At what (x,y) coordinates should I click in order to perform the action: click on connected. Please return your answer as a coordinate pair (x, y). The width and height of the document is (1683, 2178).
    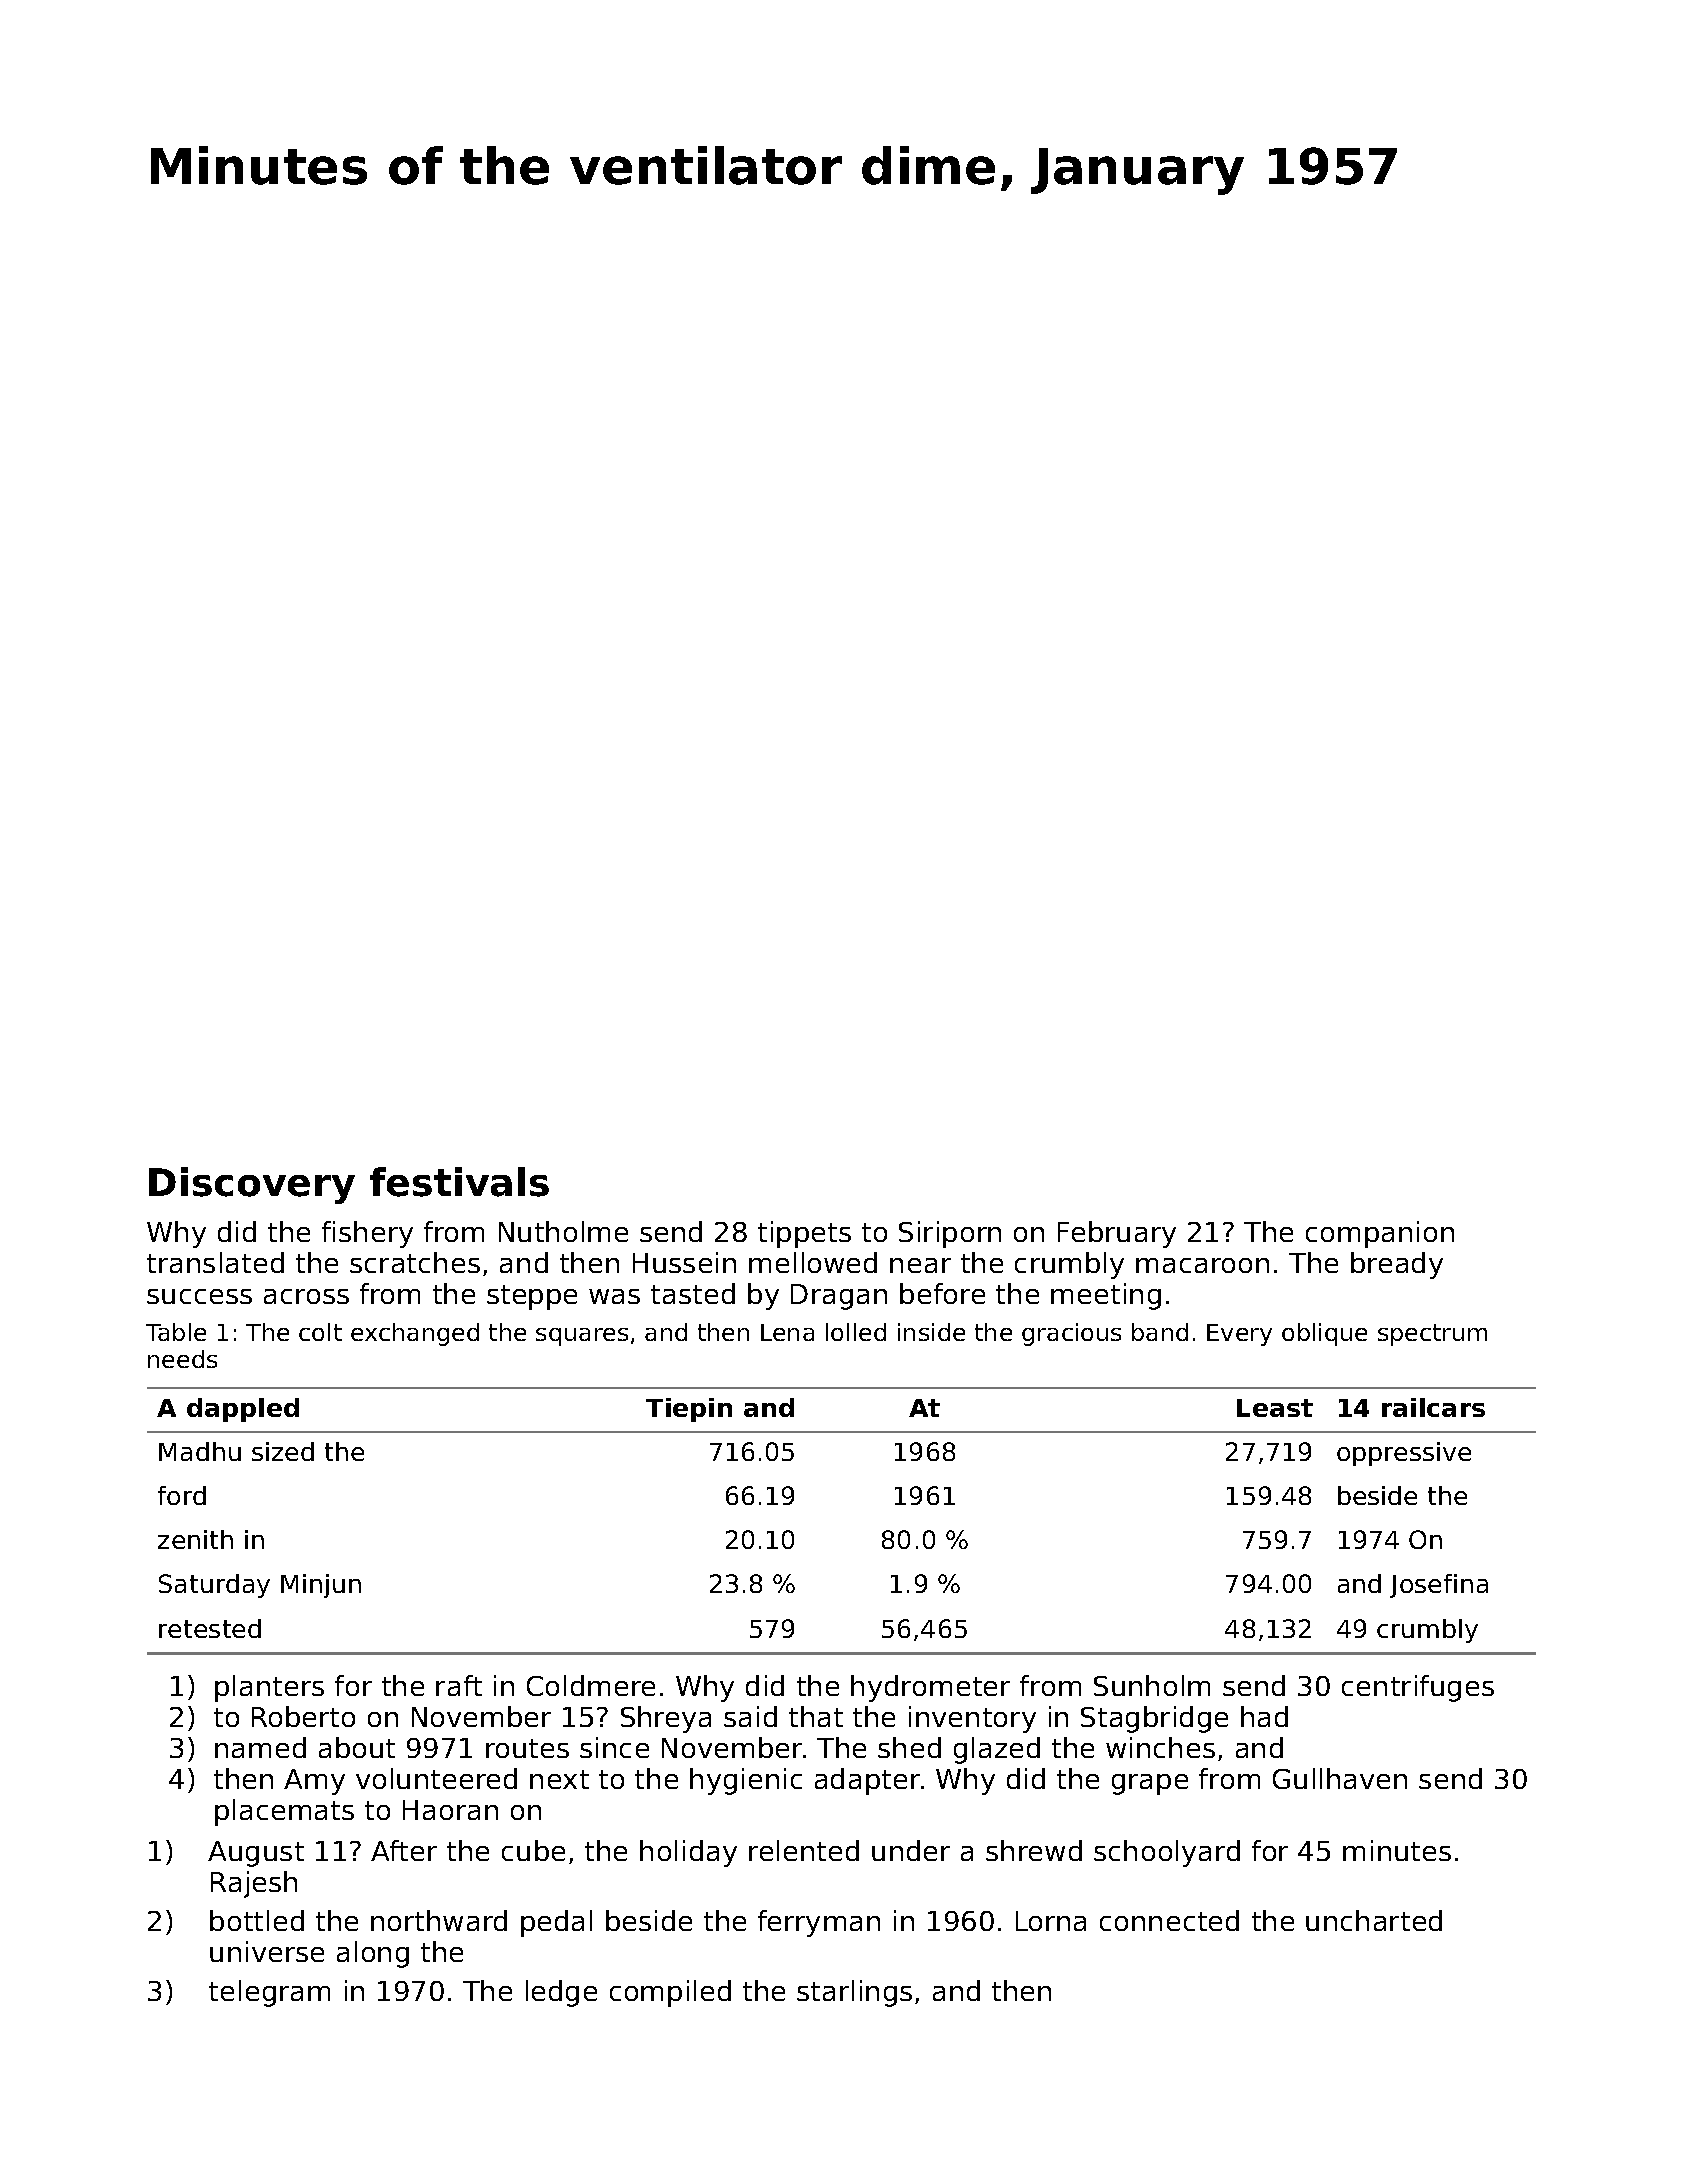
    Looking at the image, I should click on (1169, 1920).
